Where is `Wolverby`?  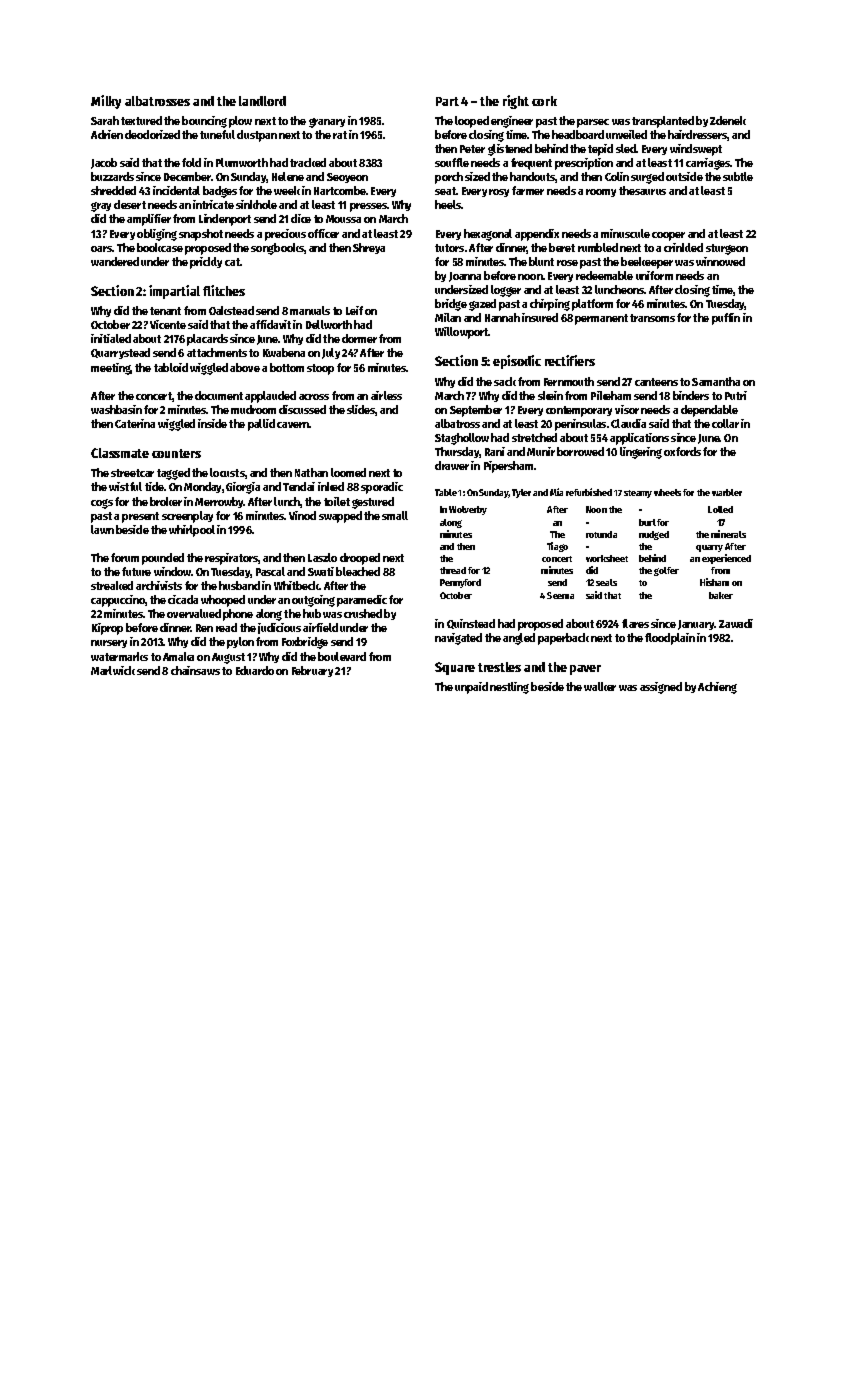
Wolverby is located at coordinates (468, 510).
